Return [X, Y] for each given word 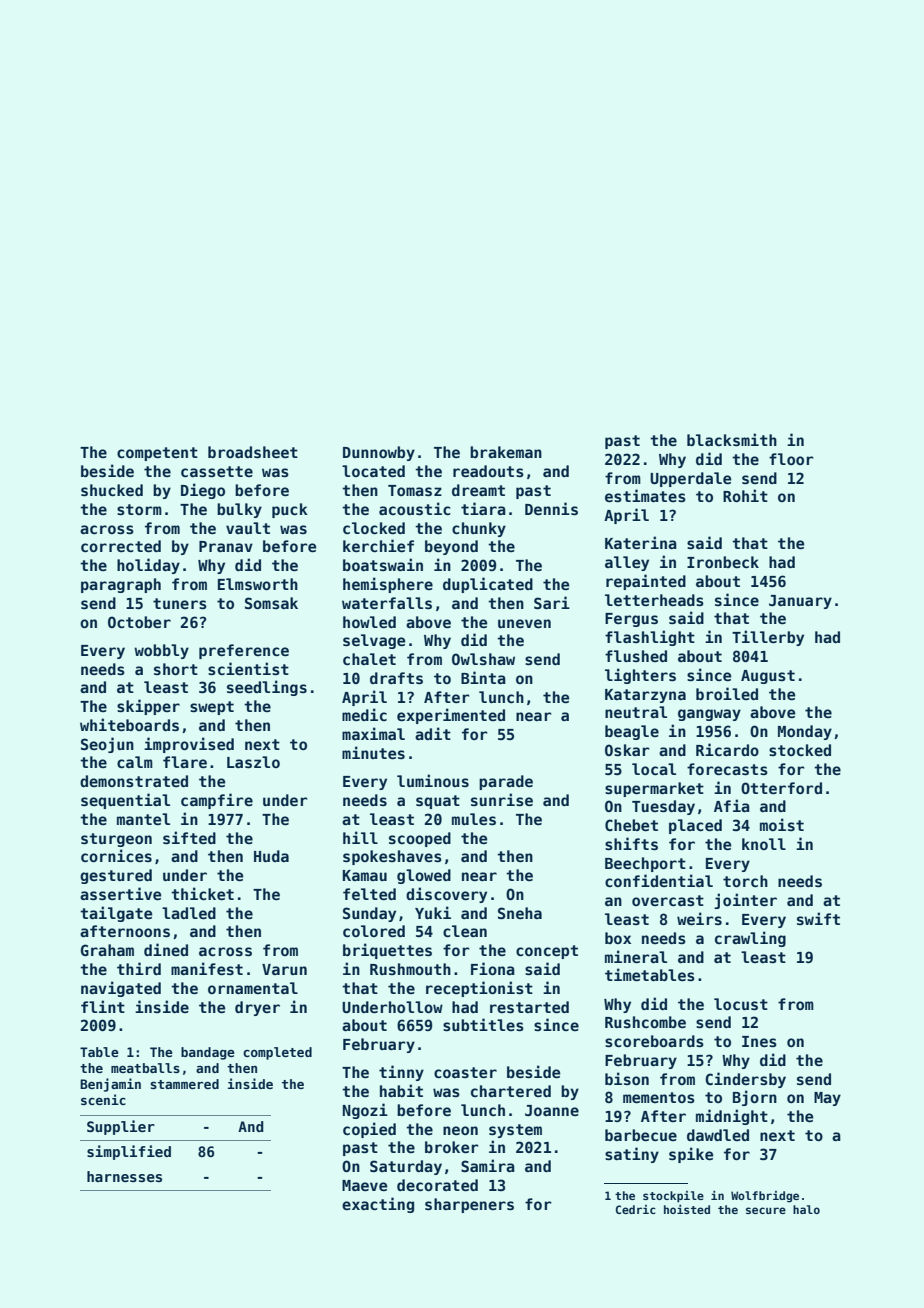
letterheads [654, 600]
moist [782, 824]
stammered [184, 1084]
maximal [373, 733]
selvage [374, 641]
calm [135, 762]
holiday [148, 566]
